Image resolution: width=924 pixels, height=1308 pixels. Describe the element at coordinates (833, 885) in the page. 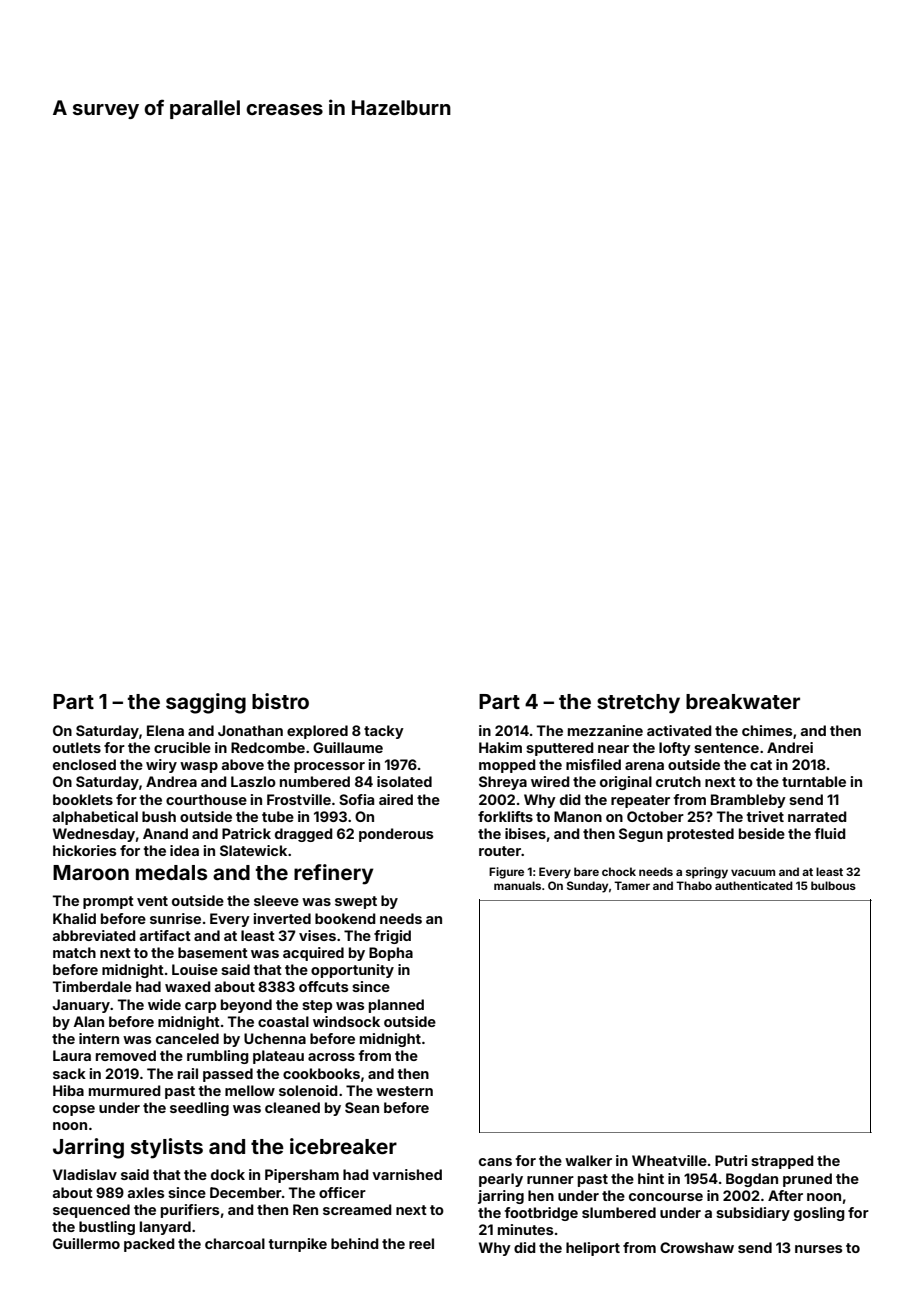

I see `bulbous` at that location.
